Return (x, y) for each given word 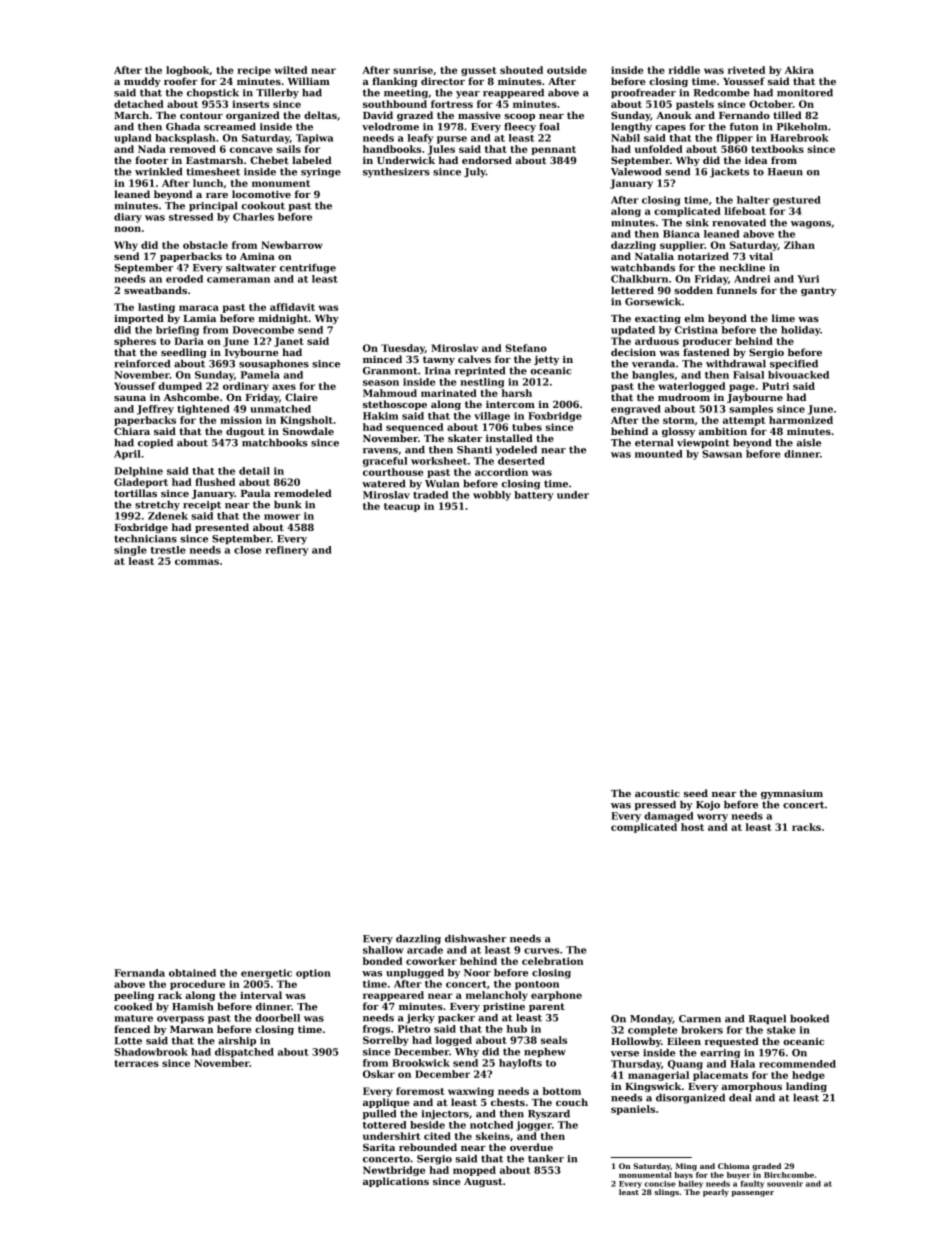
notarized (703, 256)
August (483, 1182)
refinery (287, 551)
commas (197, 562)
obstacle (205, 245)
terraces (136, 1063)
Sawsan (722, 454)
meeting (406, 94)
